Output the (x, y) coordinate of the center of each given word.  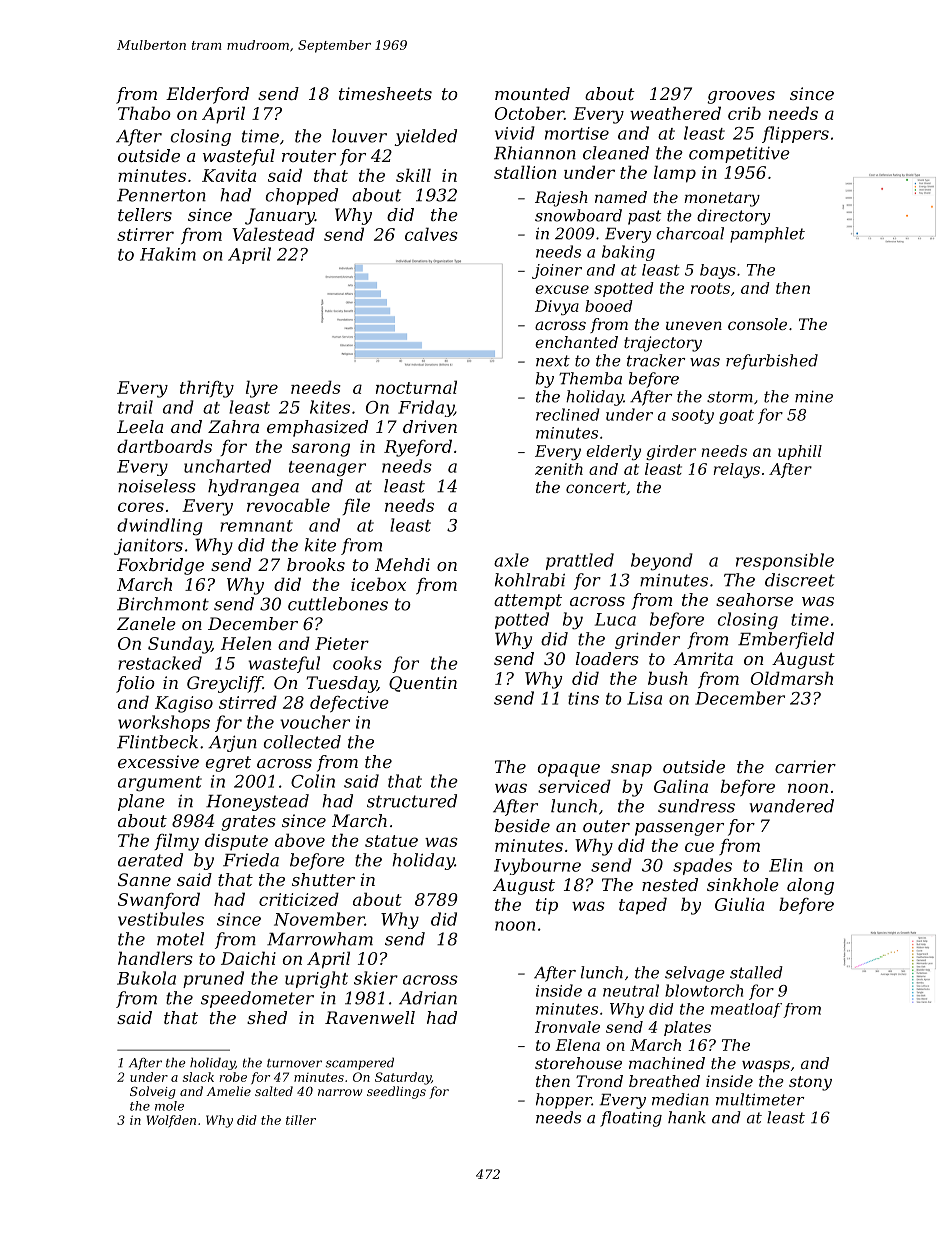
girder (671, 452)
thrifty (207, 389)
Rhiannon (535, 153)
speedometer (257, 999)
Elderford (207, 95)
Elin (786, 865)
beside (522, 825)
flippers (795, 134)
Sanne (144, 879)
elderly (613, 452)
